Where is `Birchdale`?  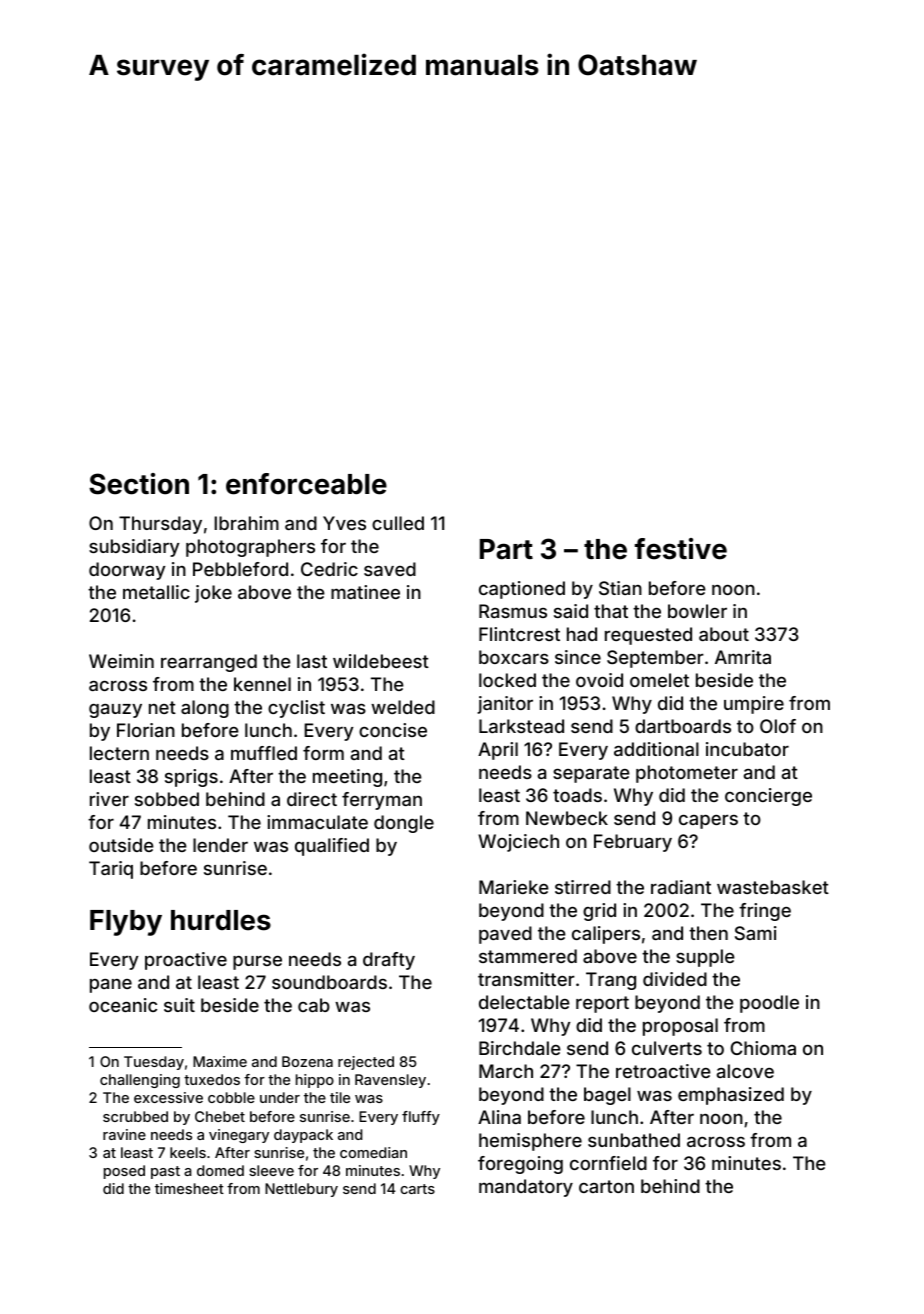 Birchdale is located at coordinates (520, 1048).
